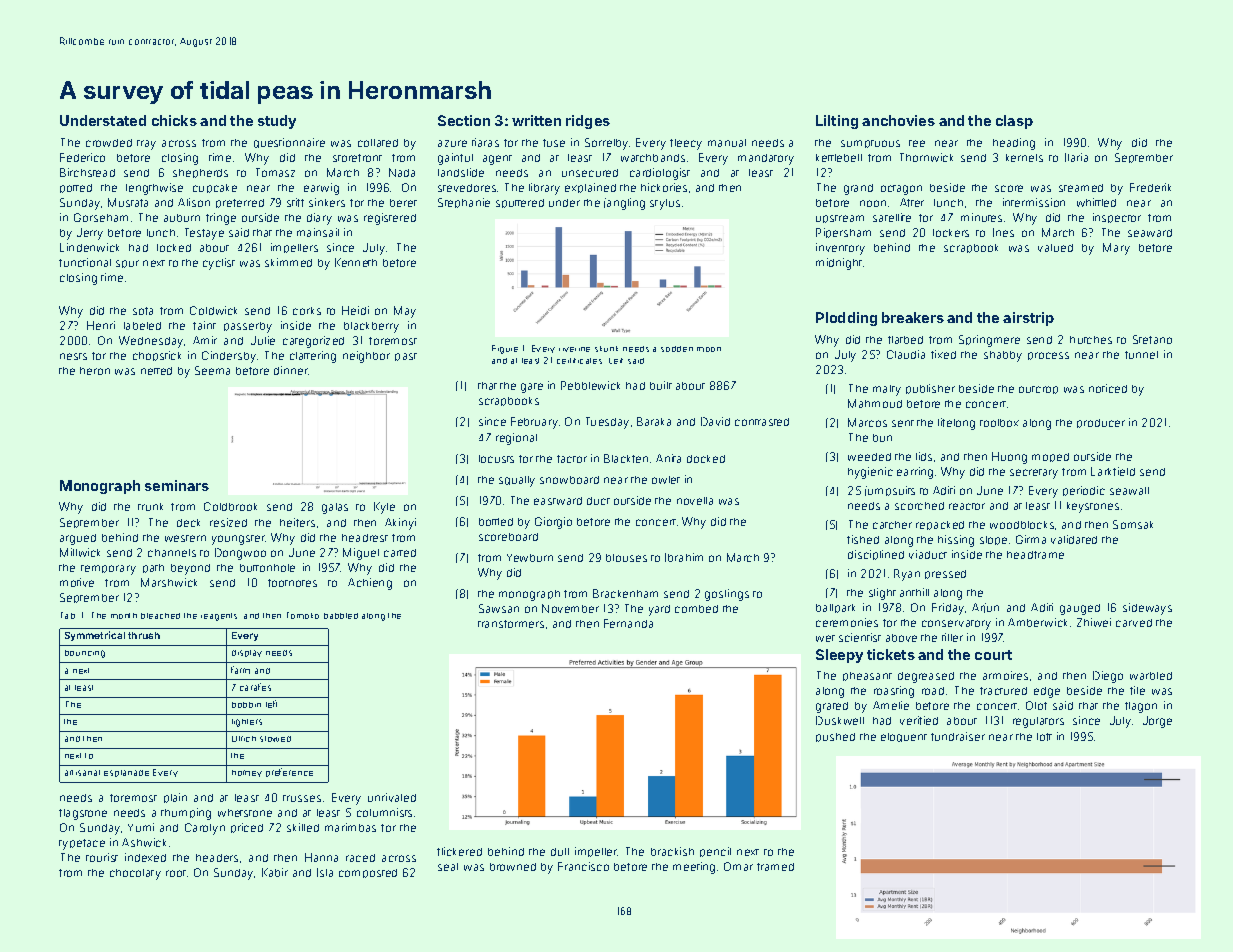 The width and height of the screenshot is (1233, 952). Describe the element at coordinates (83, 814) in the screenshot. I see `flagstone` at that location.
